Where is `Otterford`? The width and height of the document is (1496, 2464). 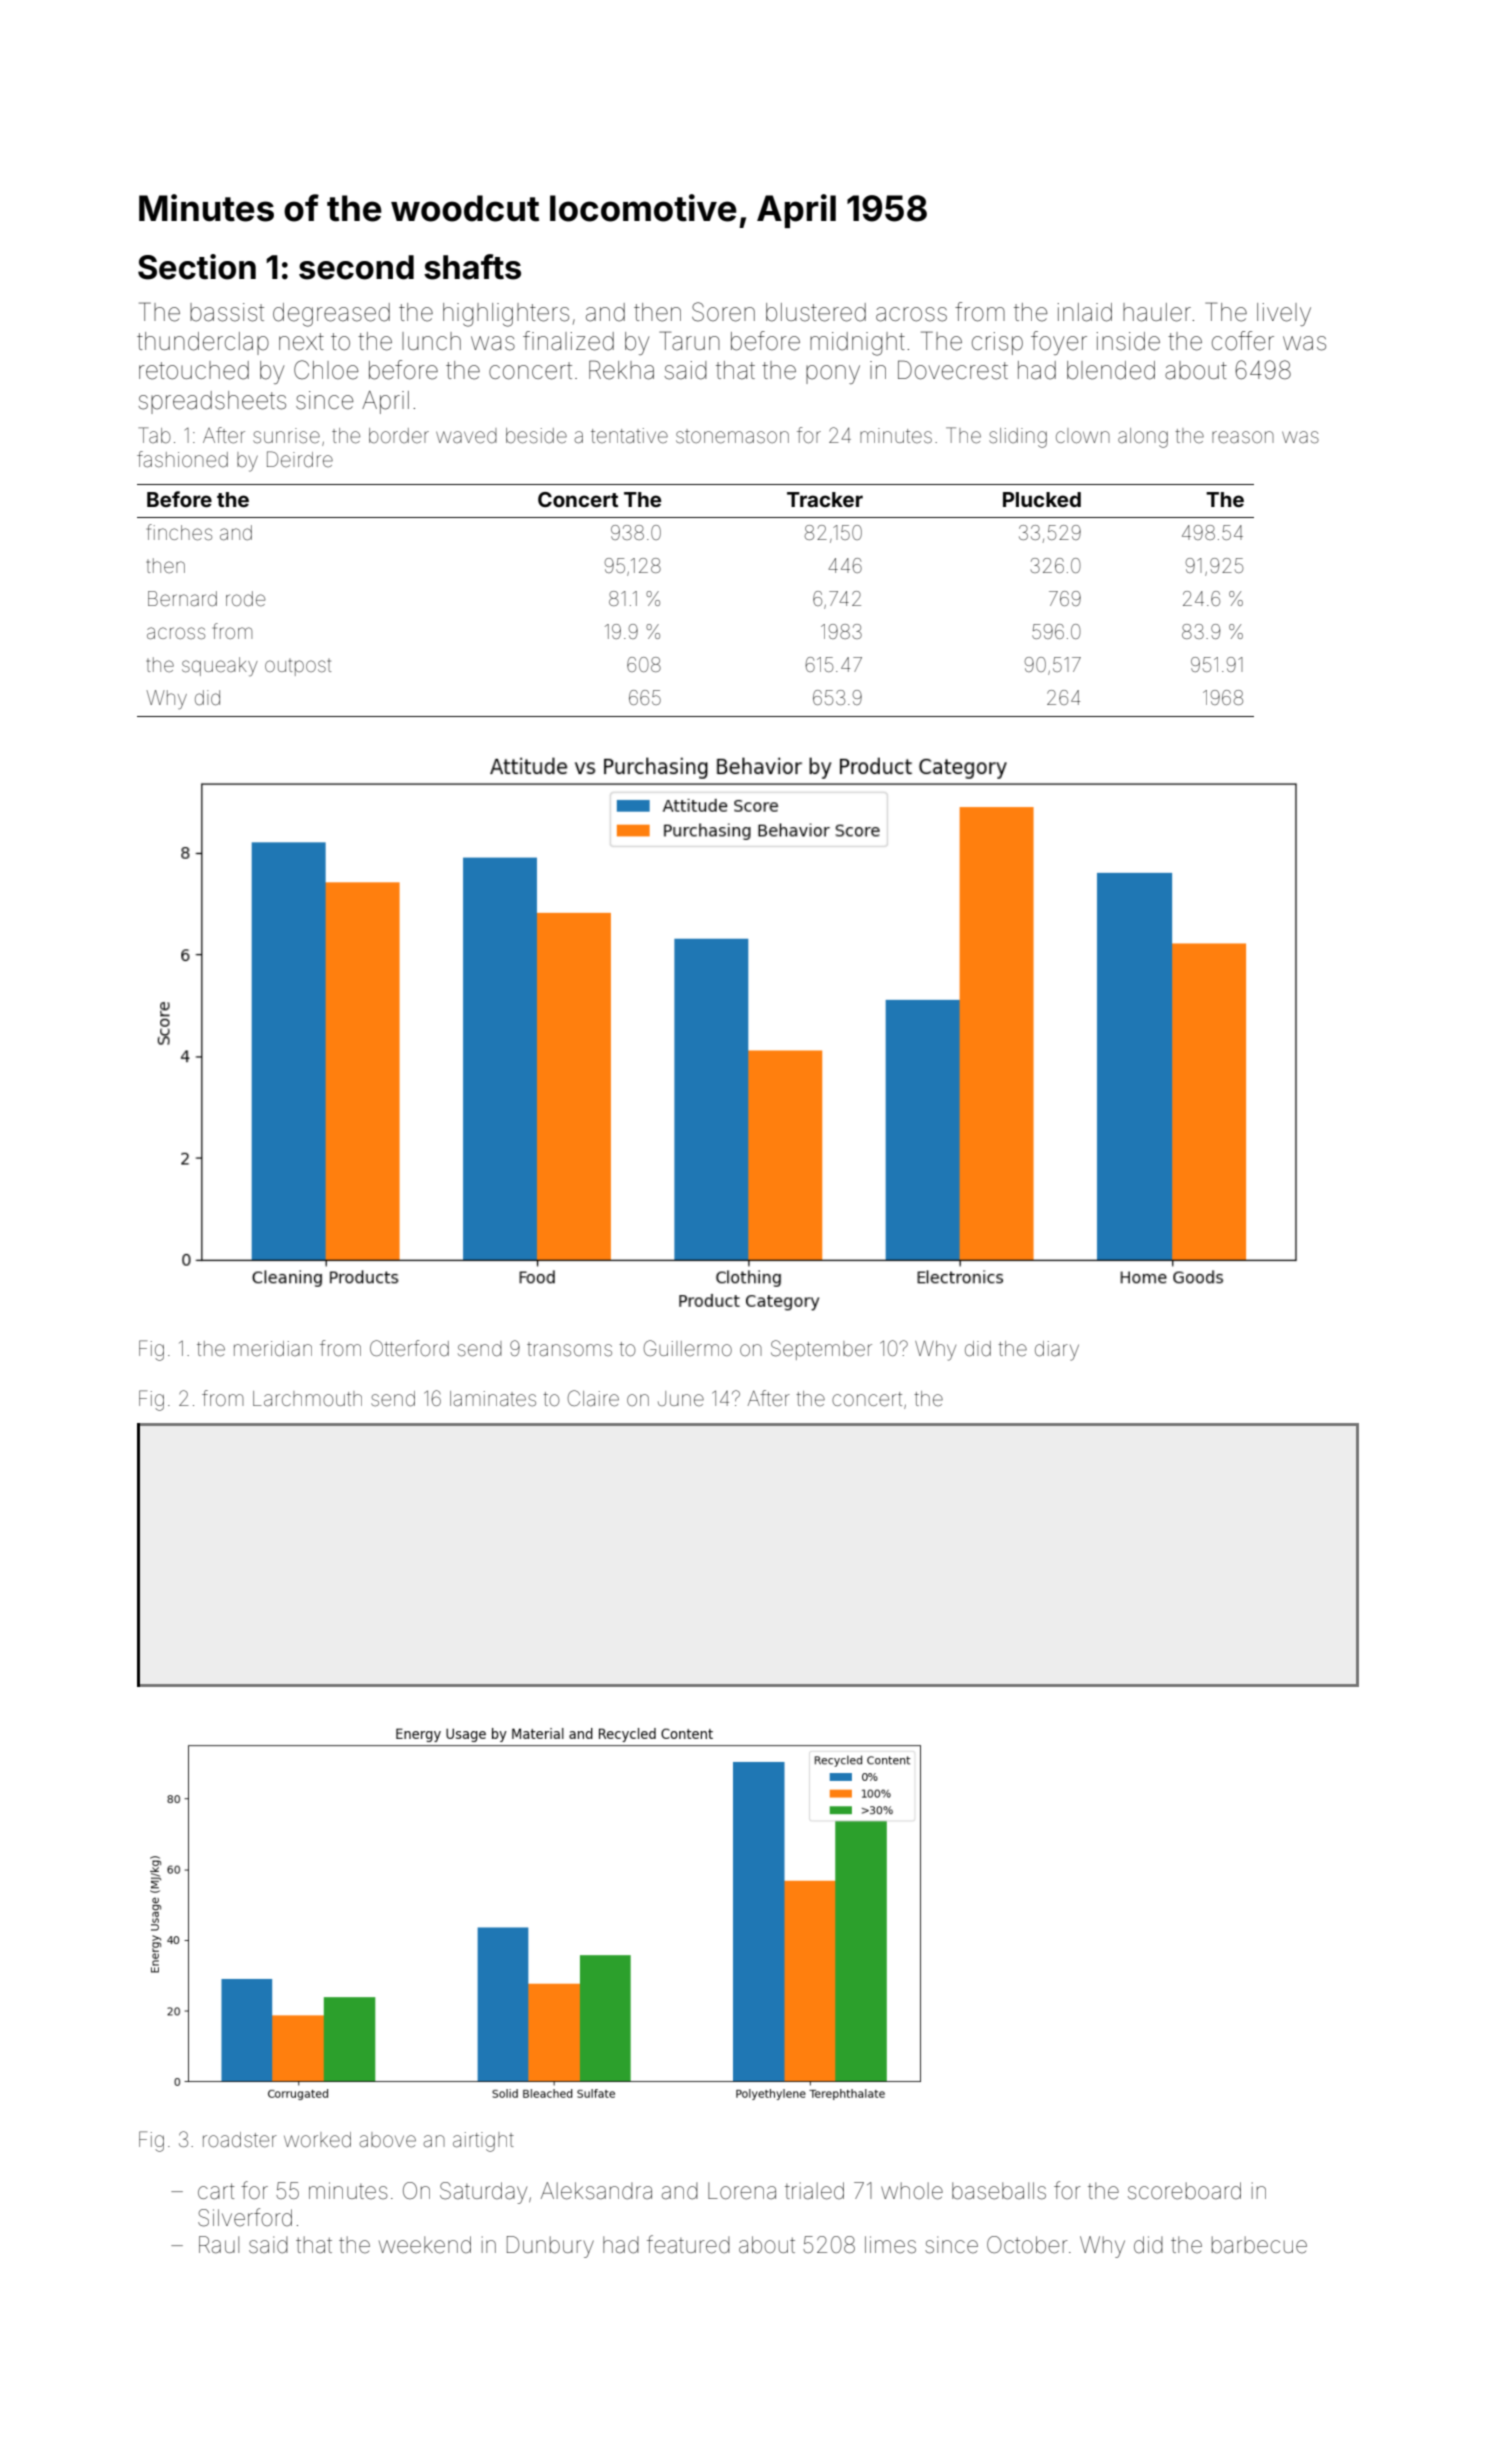 Otterford is located at coordinates (409, 1348).
